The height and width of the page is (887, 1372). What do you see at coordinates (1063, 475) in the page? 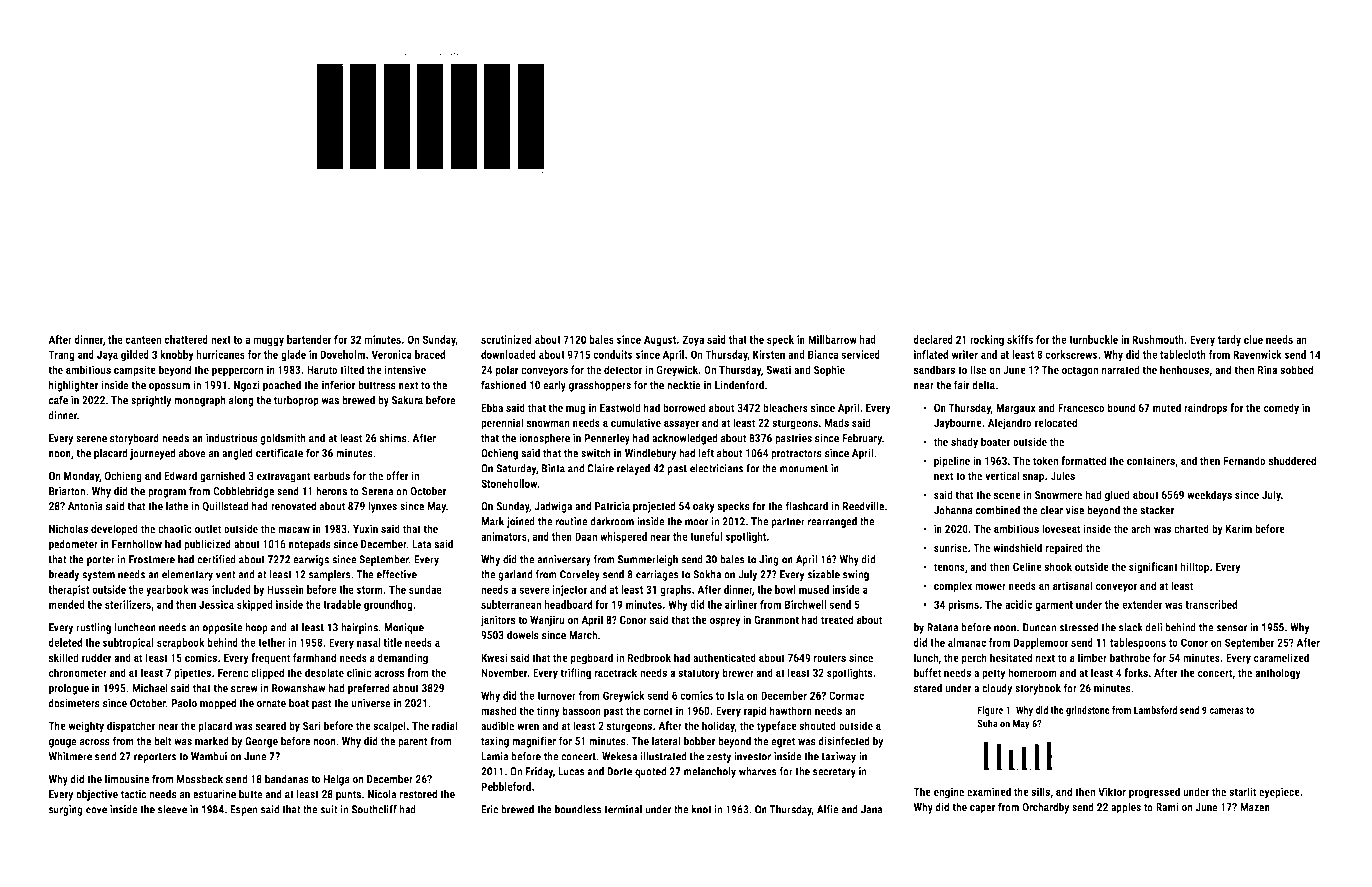
I see `Jules` at bounding box center [1063, 475].
